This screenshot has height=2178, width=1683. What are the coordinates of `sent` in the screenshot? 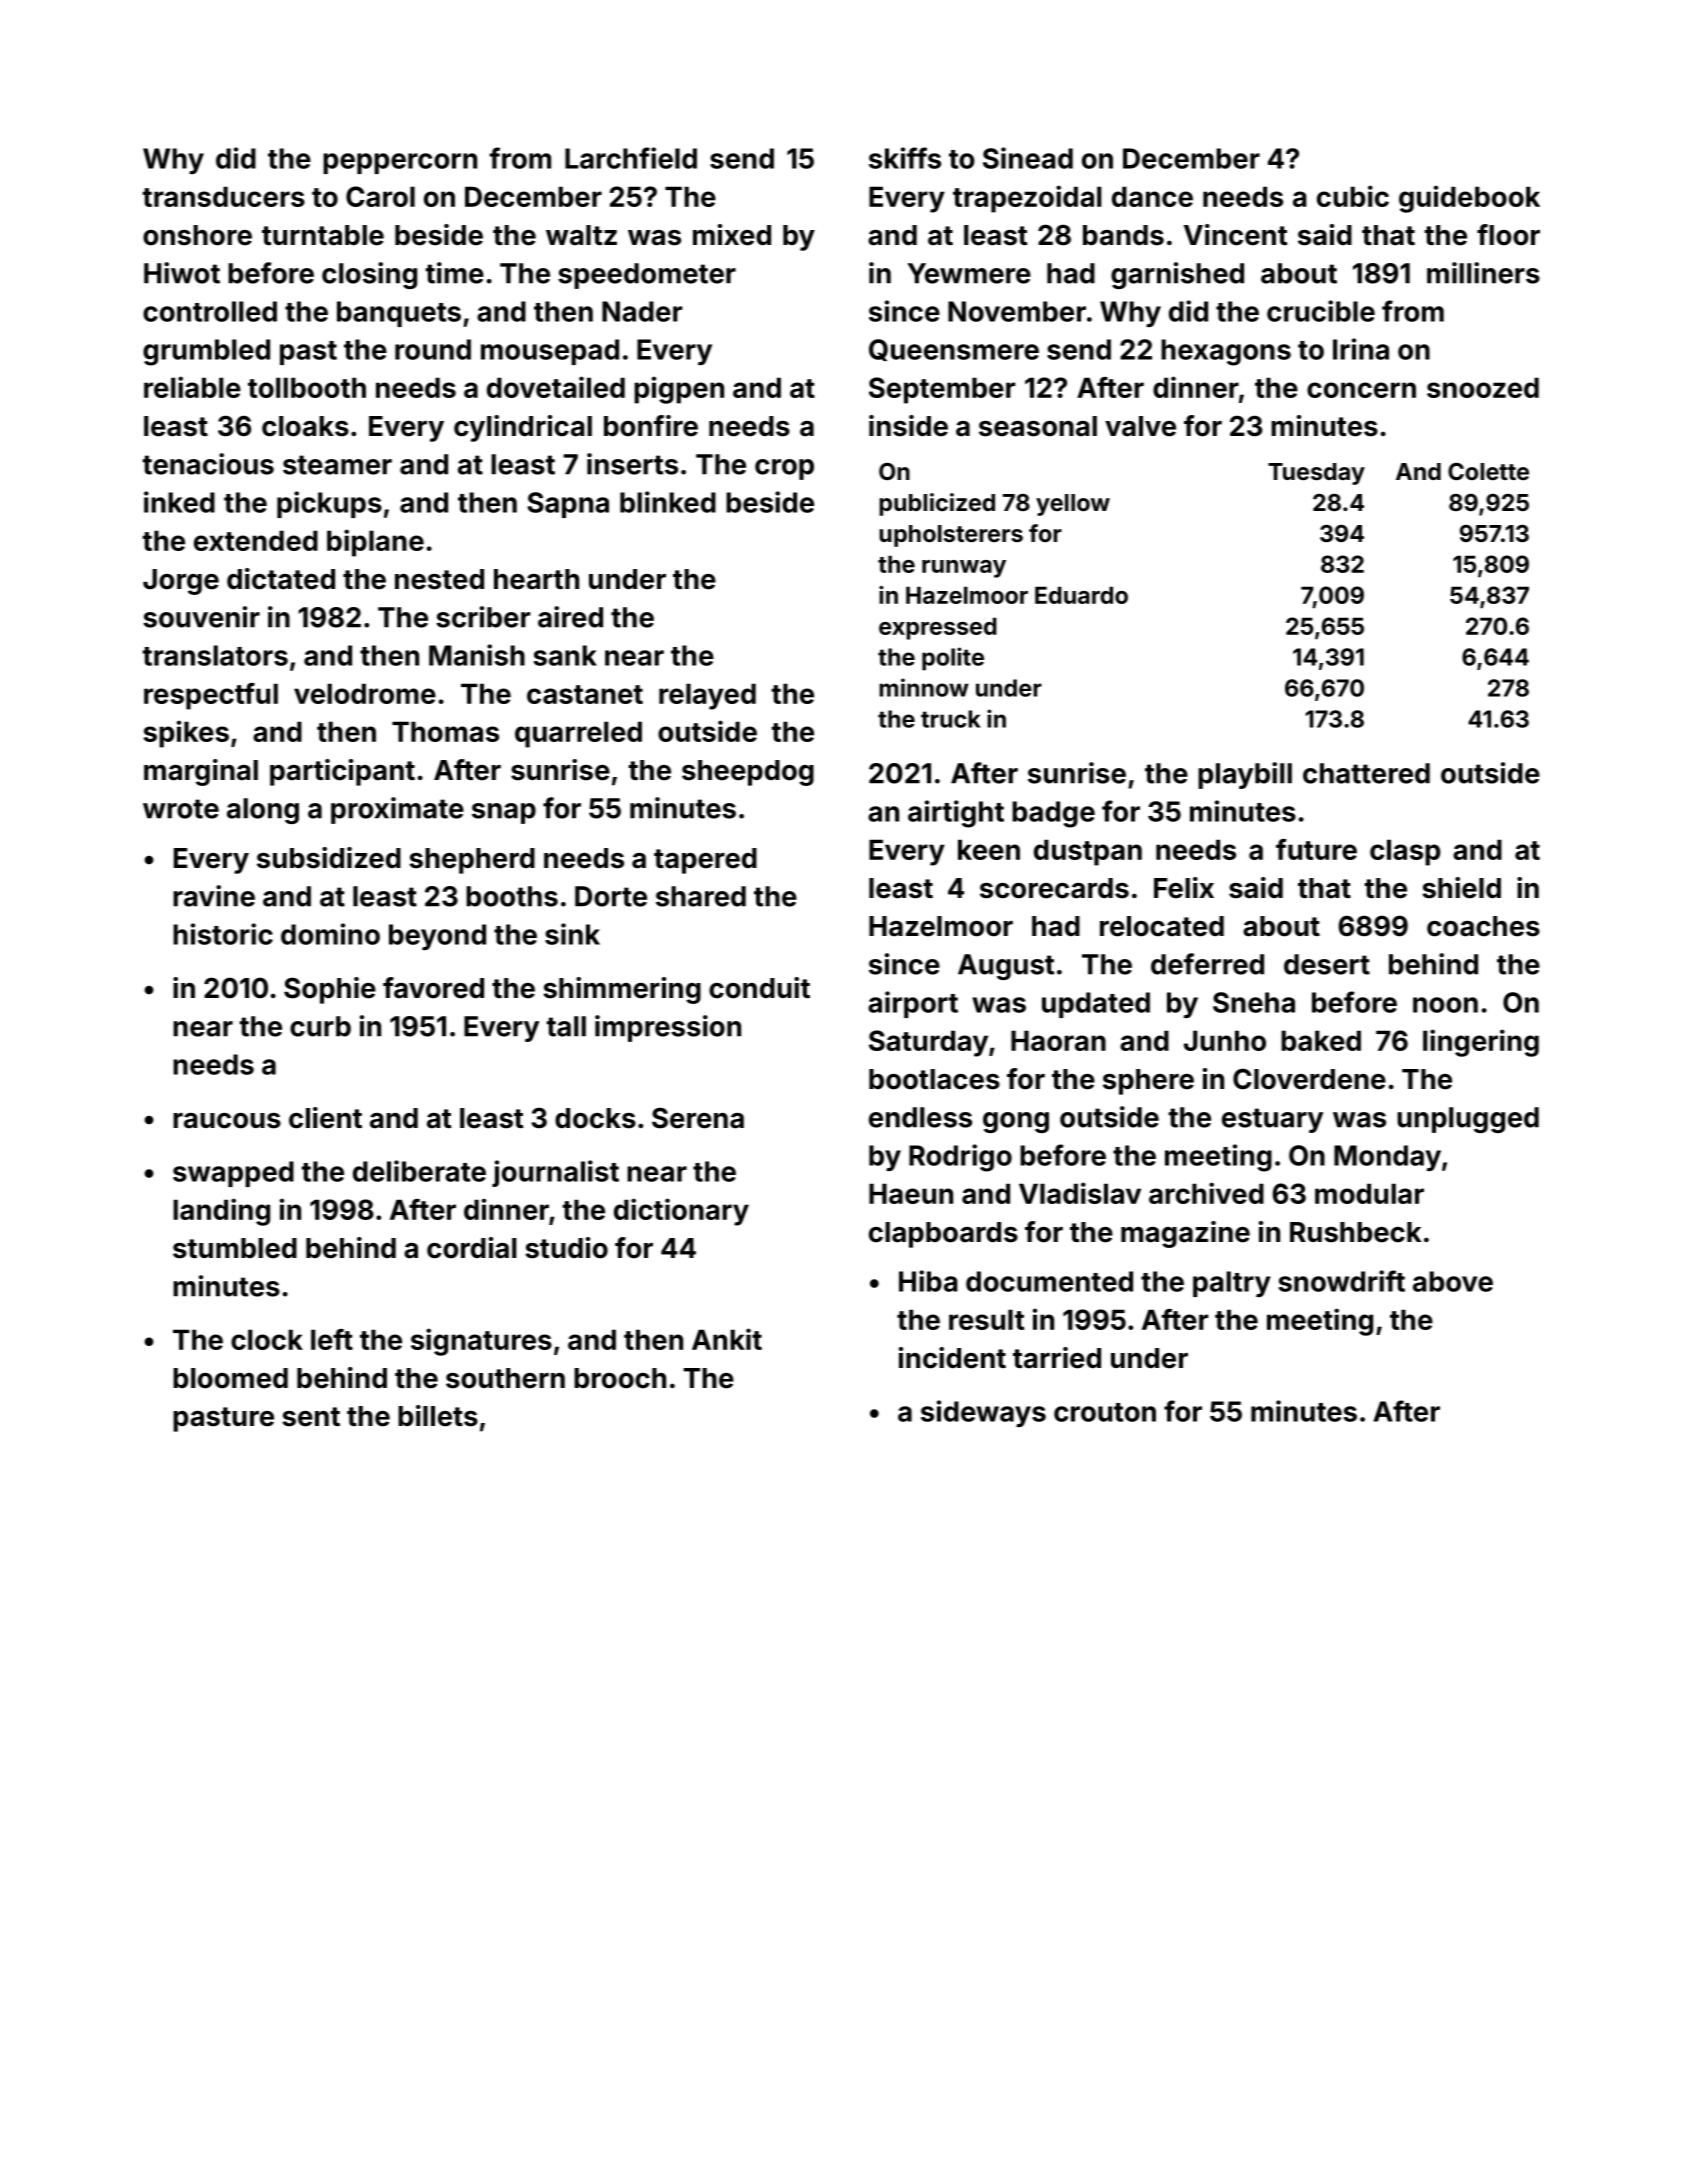 It's located at (311, 1417).
